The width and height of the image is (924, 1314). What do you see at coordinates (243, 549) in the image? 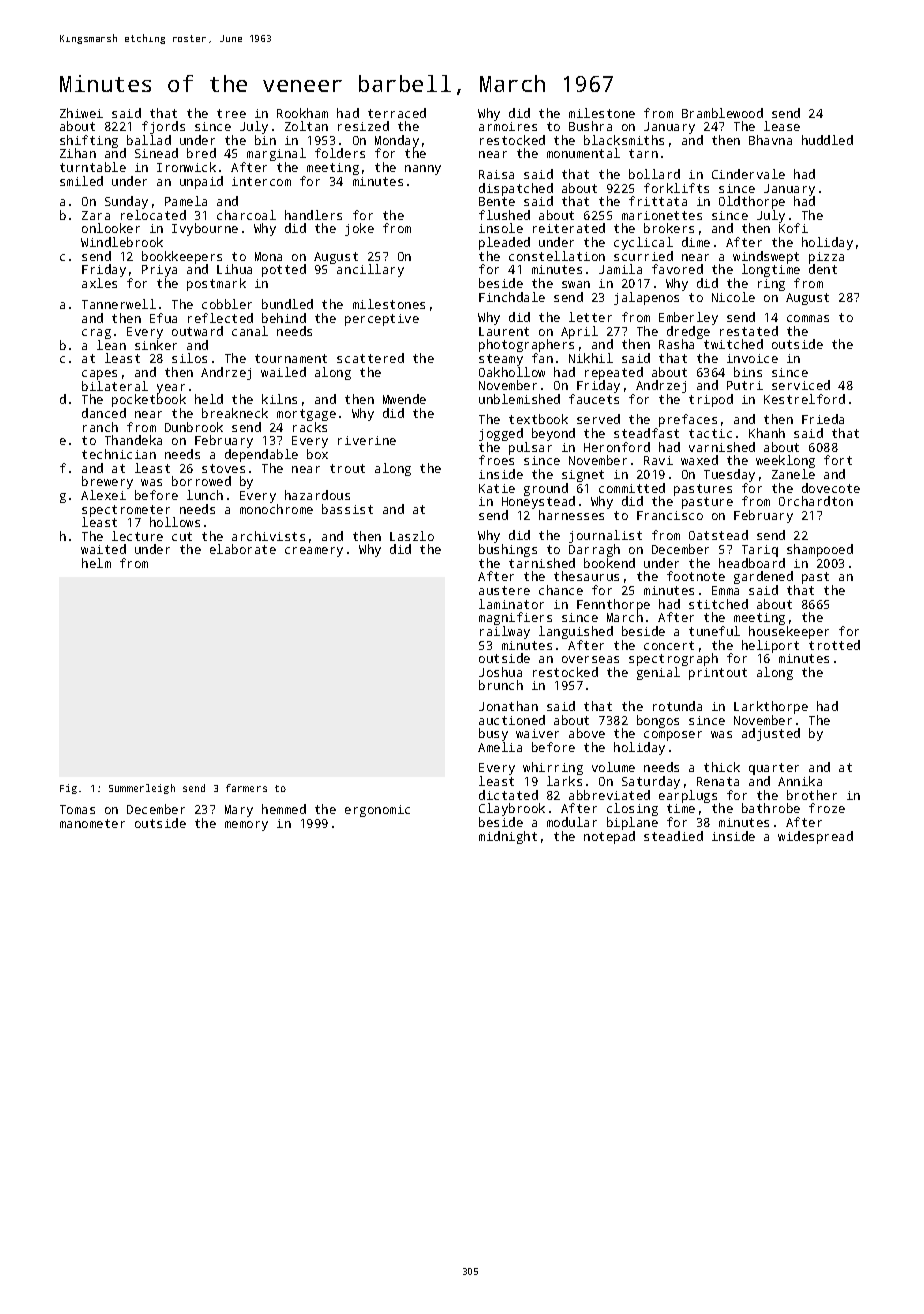
I see `elaborate` at bounding box center [243, 549].
